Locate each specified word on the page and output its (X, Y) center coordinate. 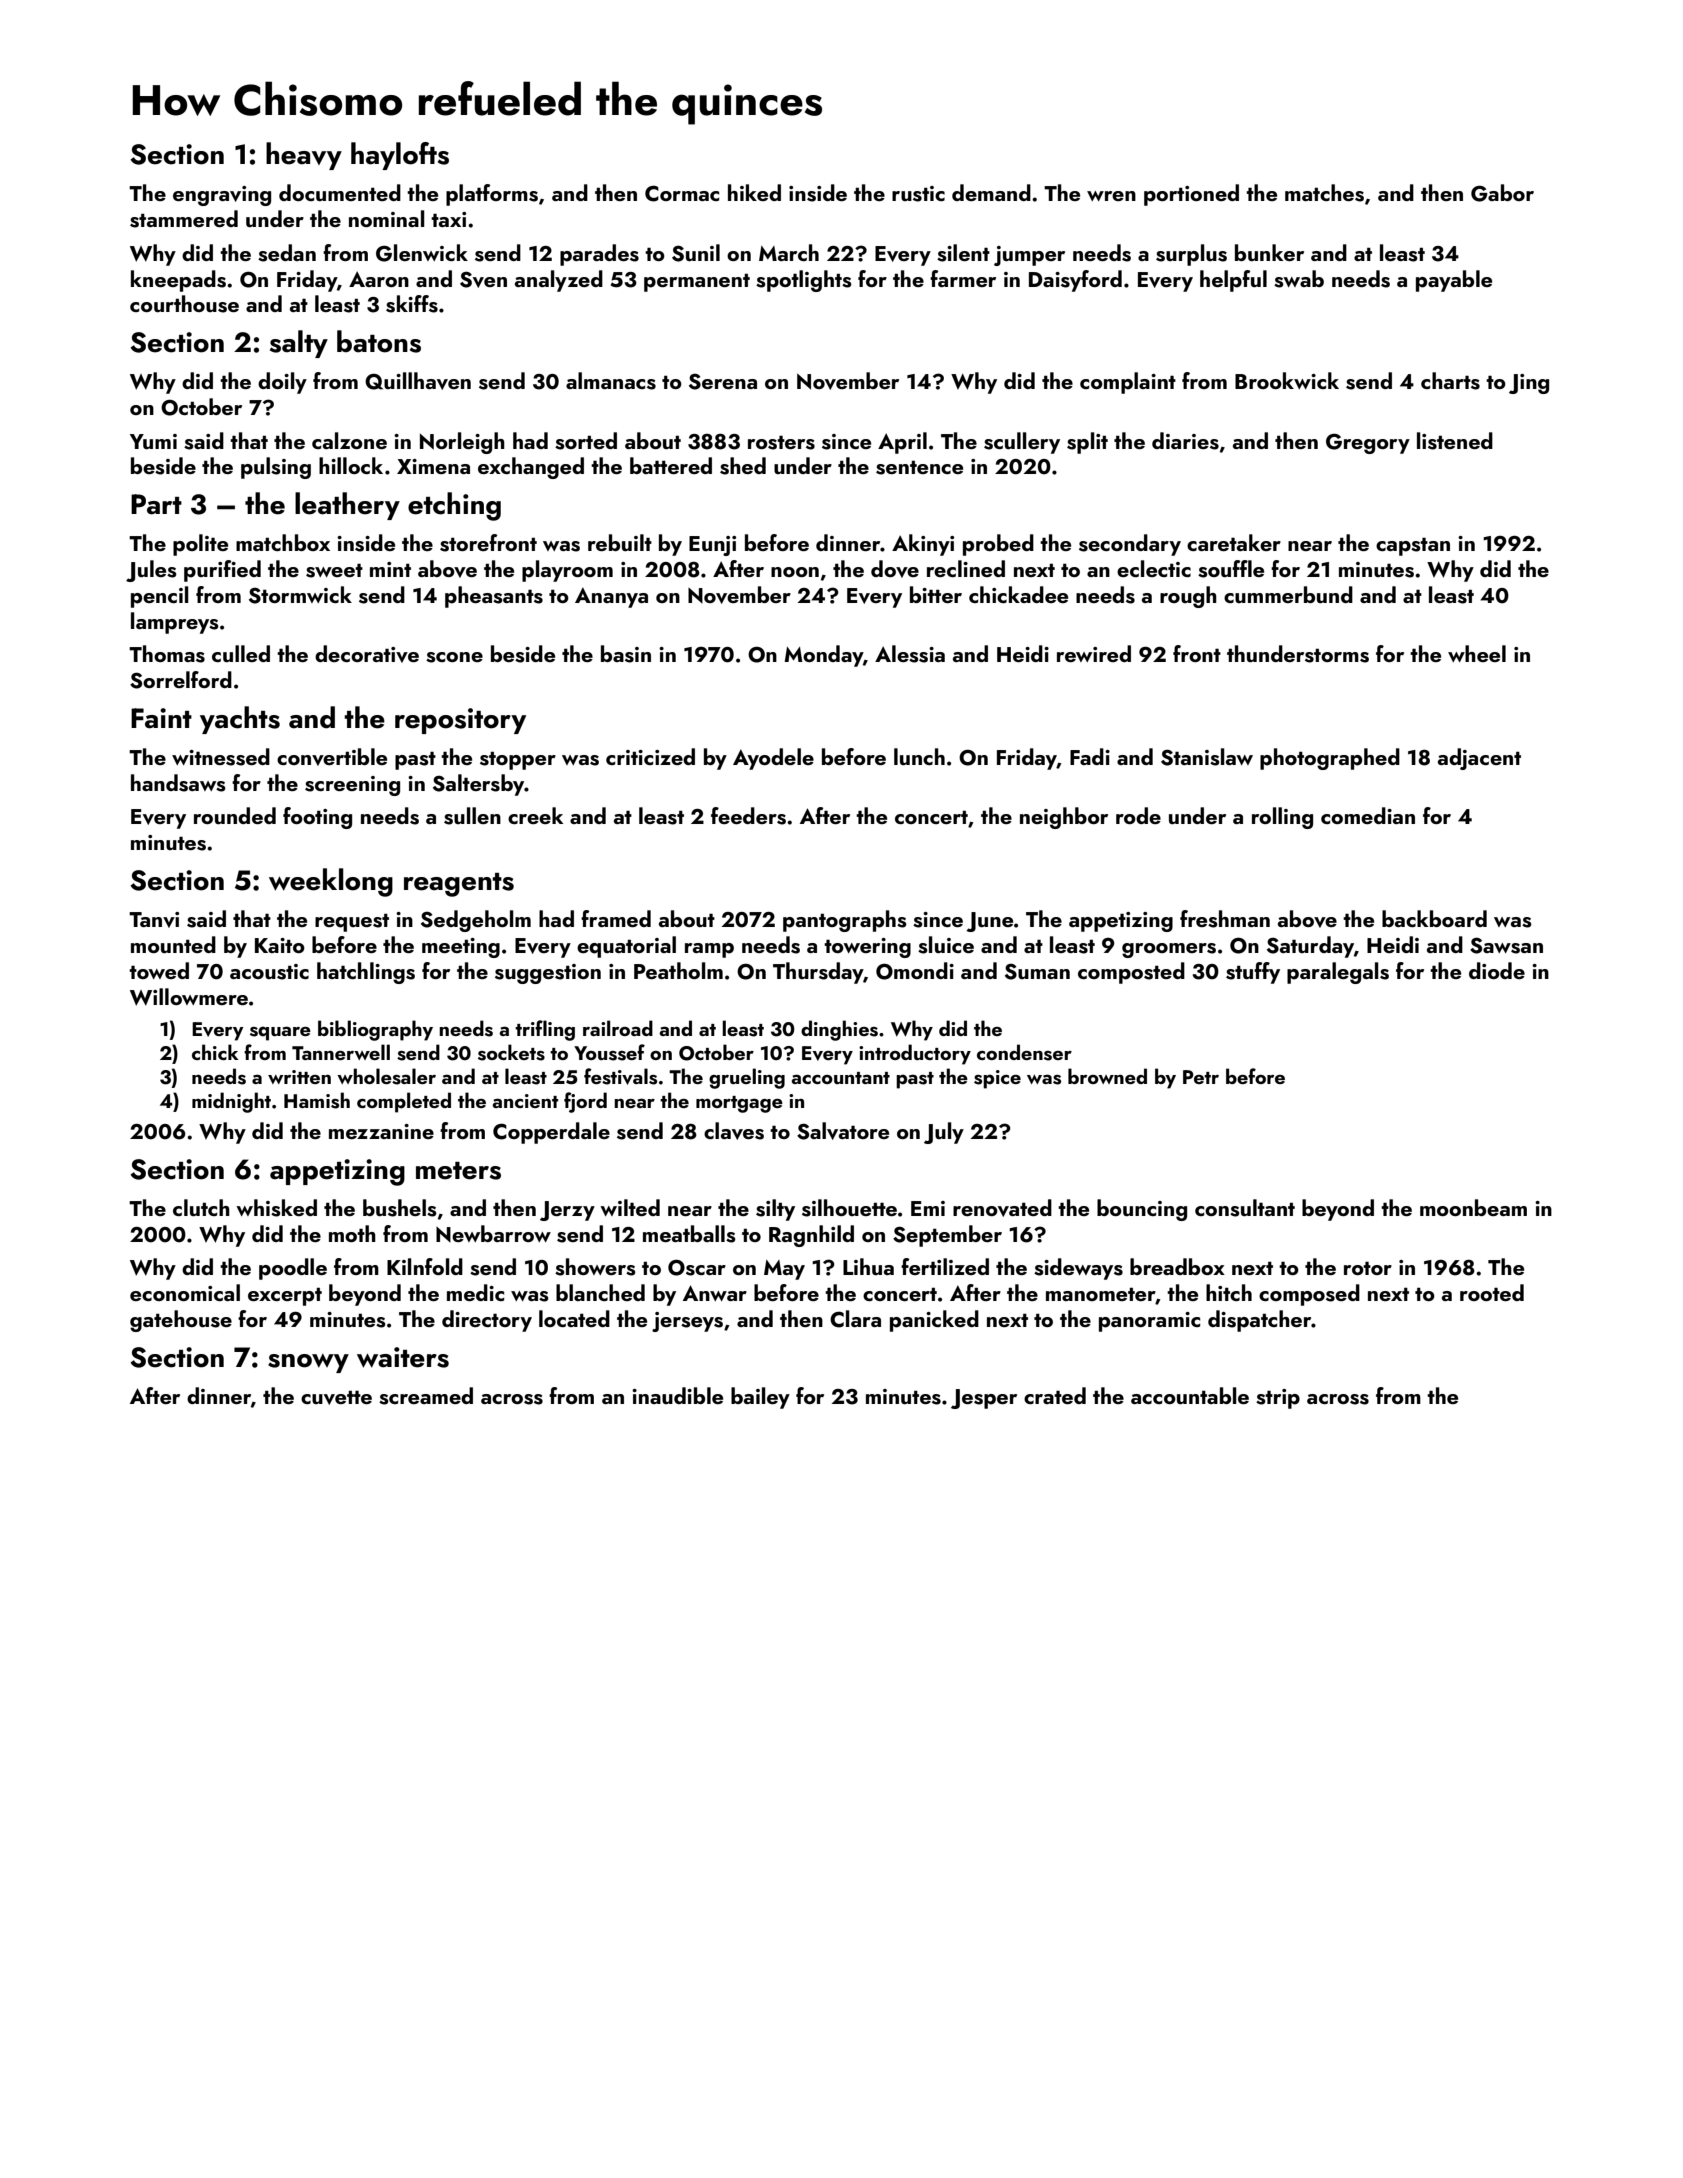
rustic (918, 194)
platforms (492, 195)
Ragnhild (811, 1236)
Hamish (317, 1100)
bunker (1269, 252)
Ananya (611, 597)
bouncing (1142, 1210)
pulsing (276, 468)
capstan (1413, 547)
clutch (201, 1207)
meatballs (689, 1234)
